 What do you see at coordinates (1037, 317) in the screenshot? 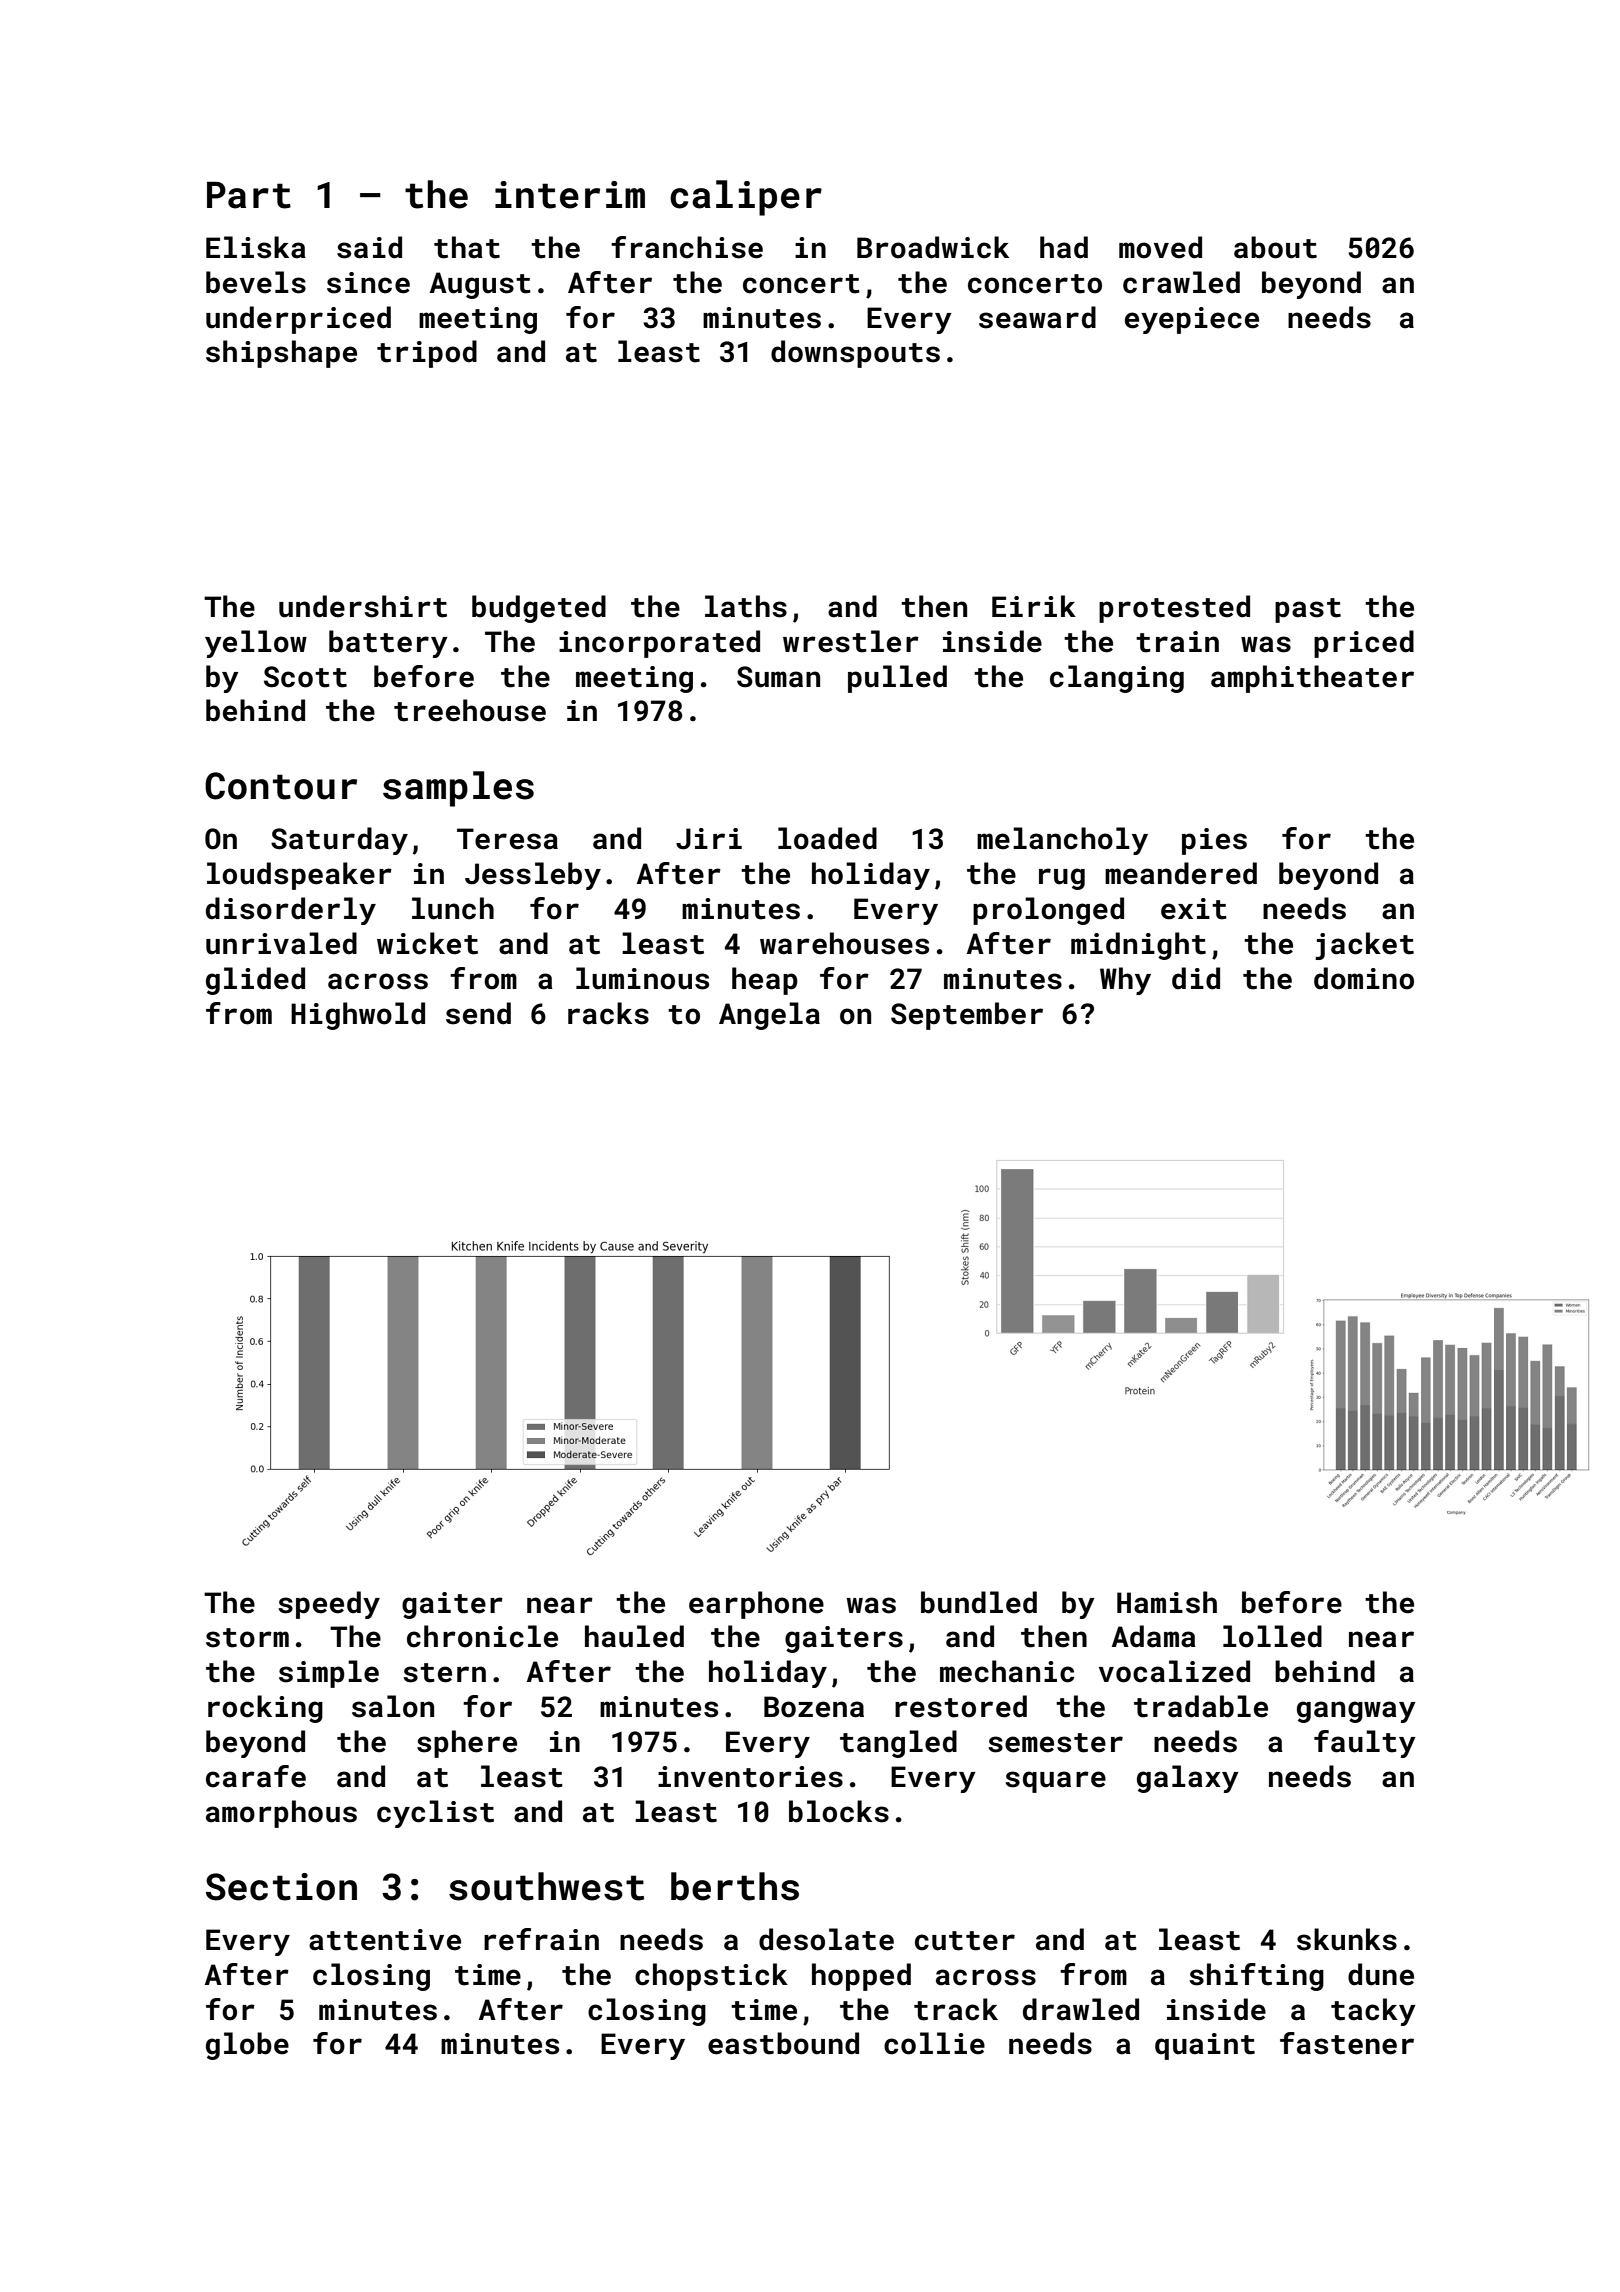
I see `seaward` at bounding box center [1037, 317].
